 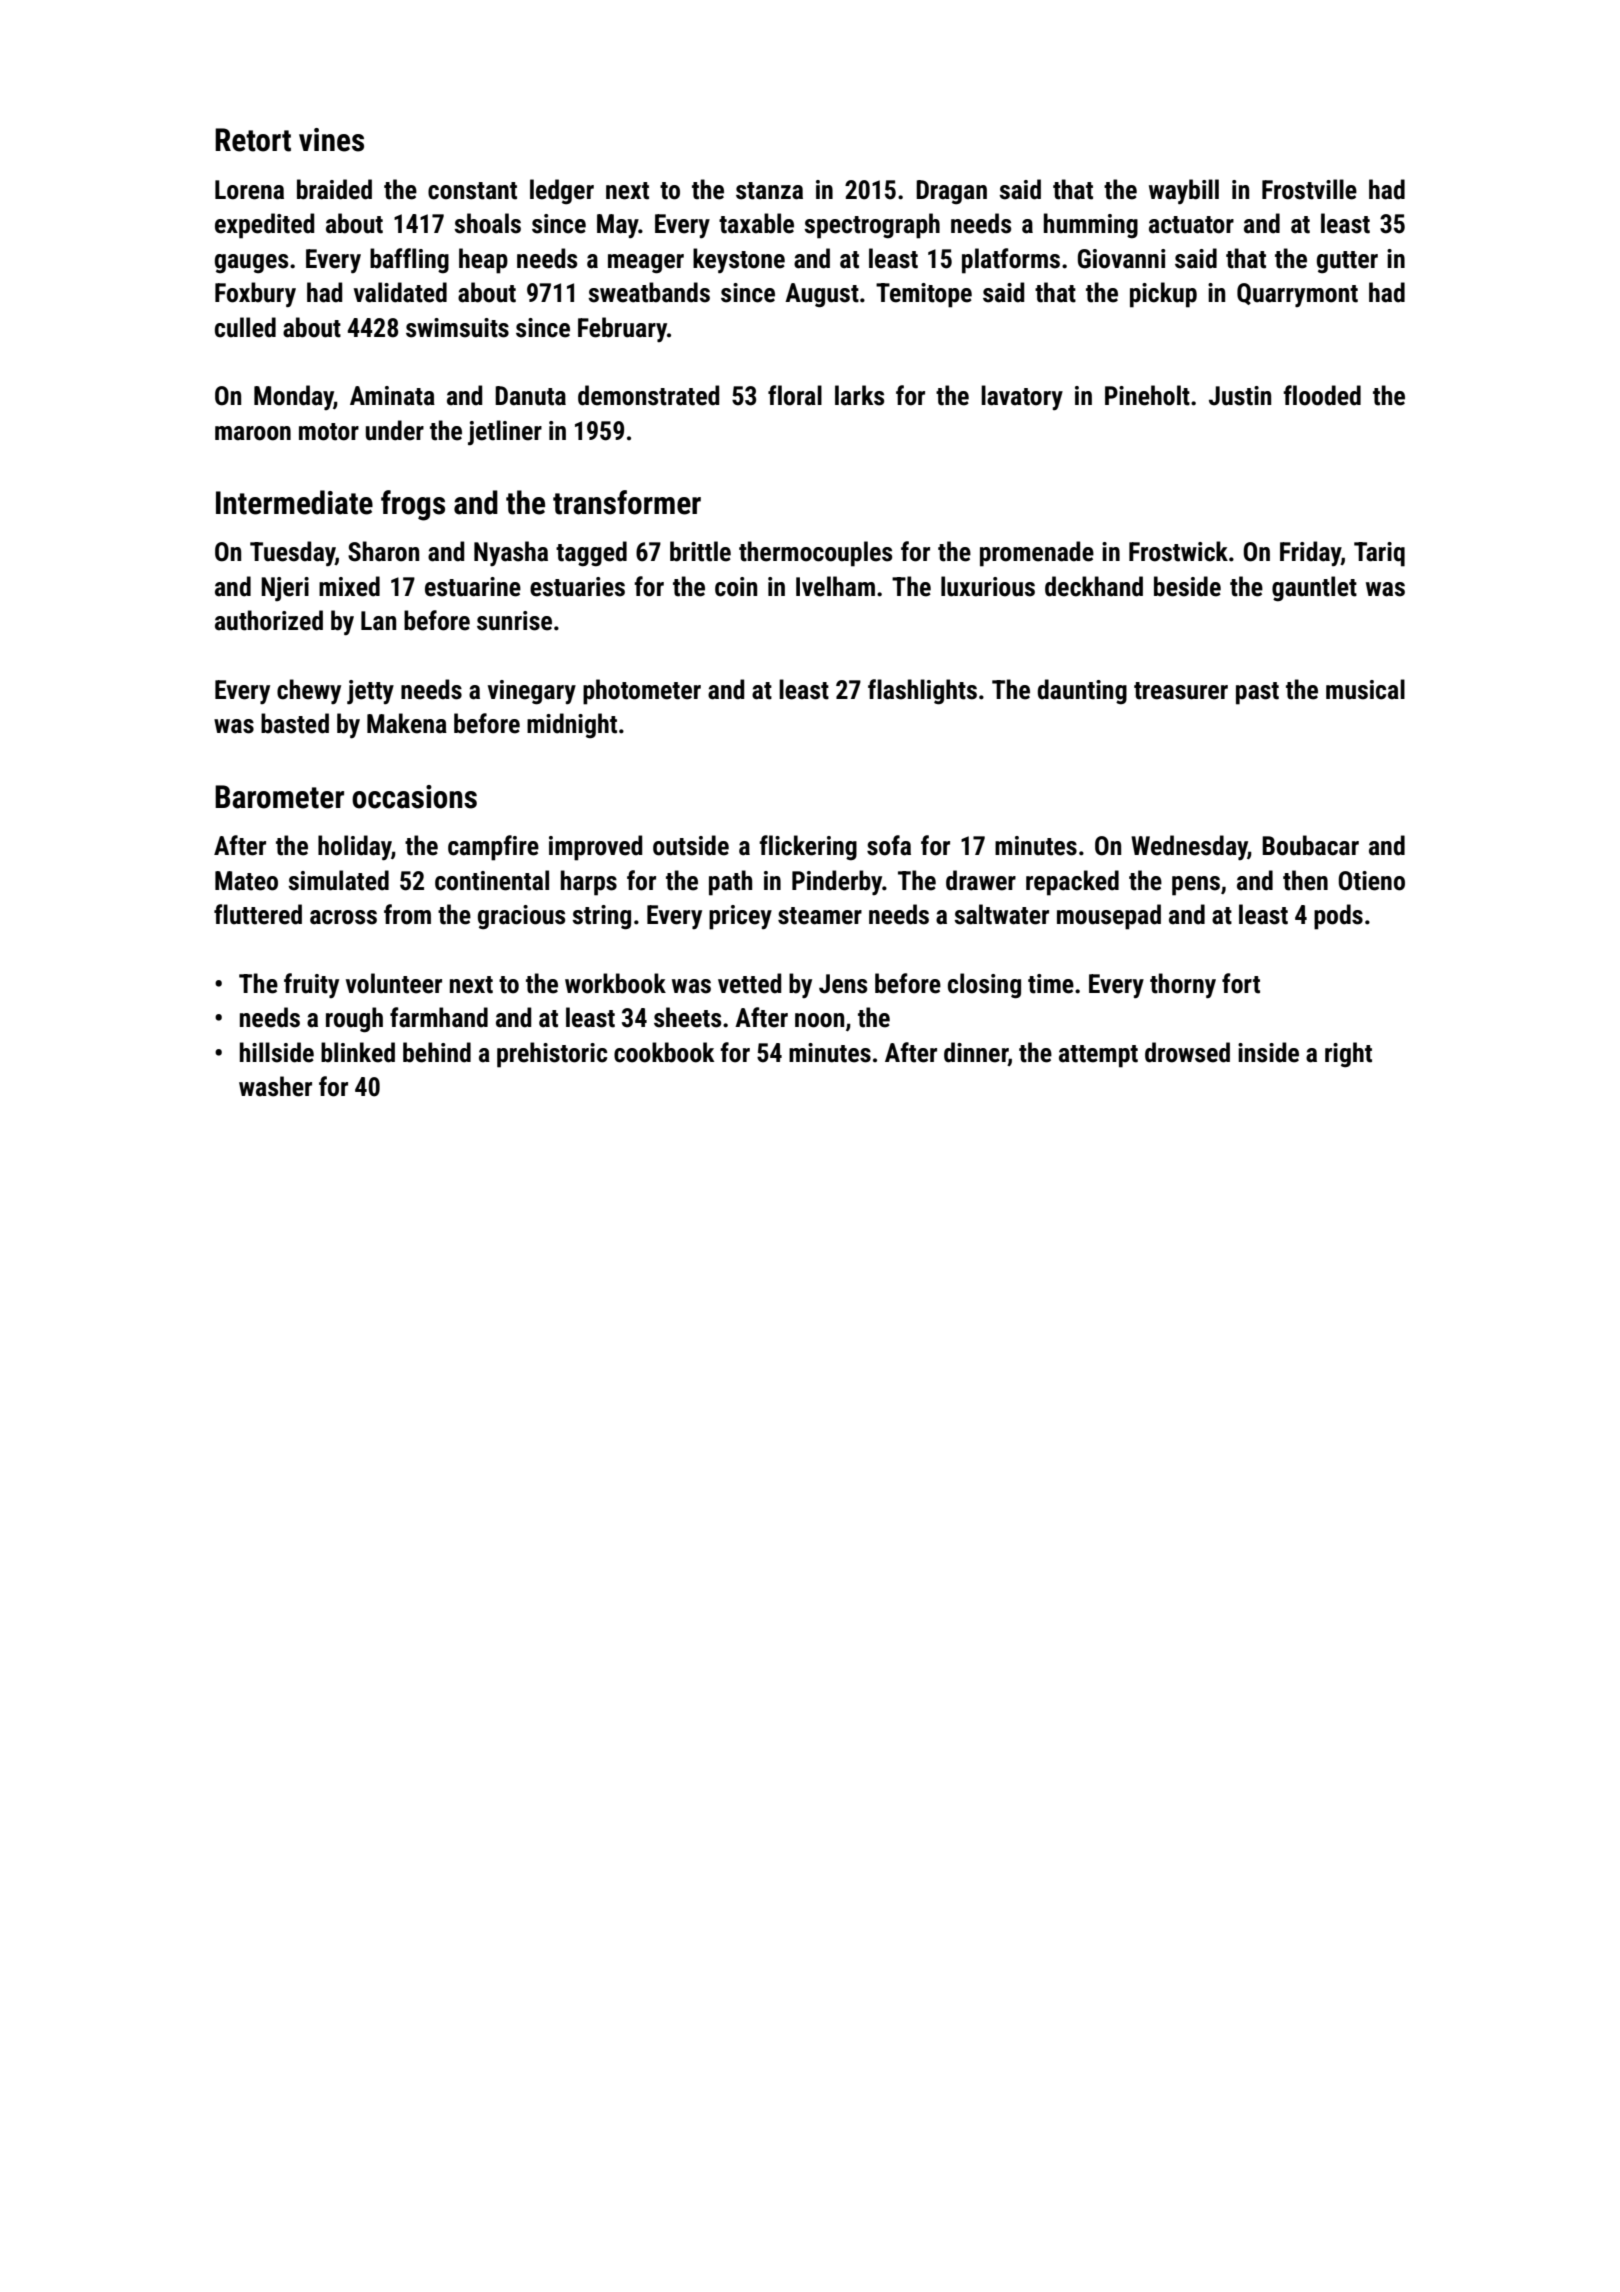 I want to click on cookbook, so click(x=664, y=1052).
